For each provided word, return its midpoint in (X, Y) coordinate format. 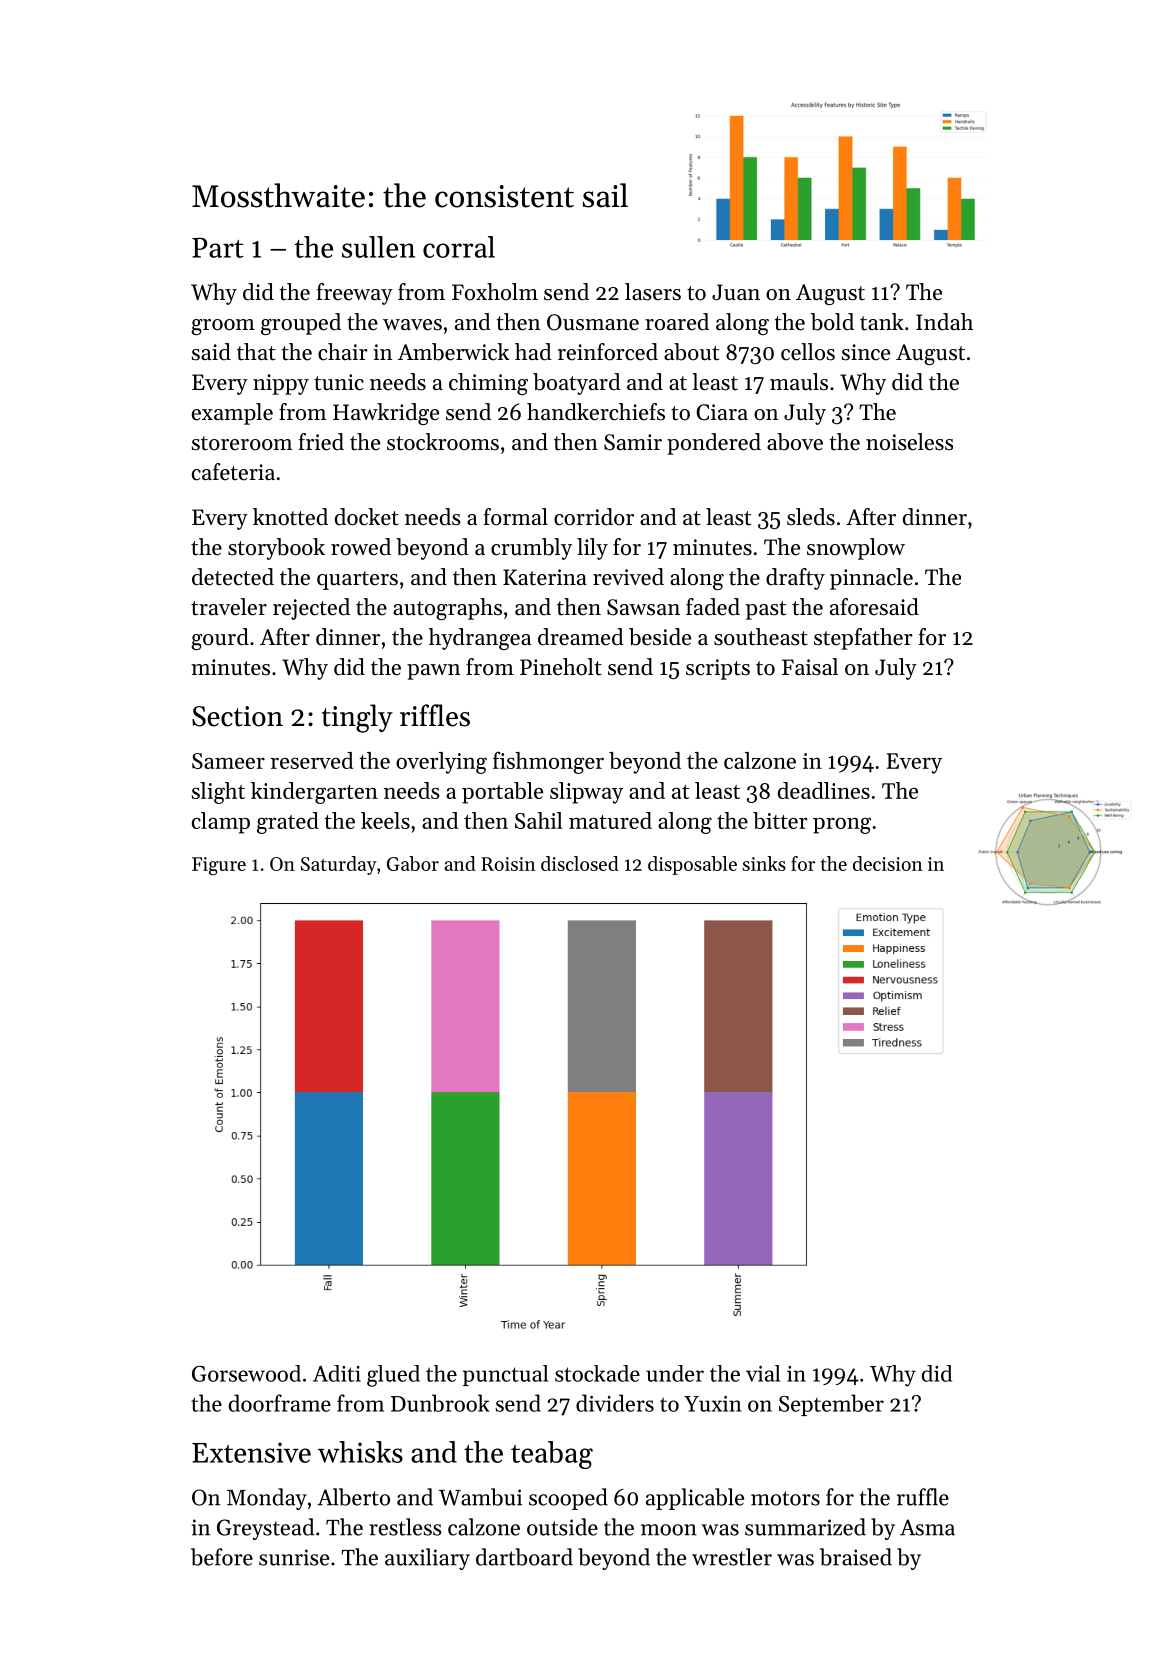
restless (406, 1527)
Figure (219, 866)
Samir (633, 442)
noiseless (909, 442)
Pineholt (561, 667)
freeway (355, 294)
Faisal (810, 667)
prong (842, 825)
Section (237, 716)
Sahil (539, 820)
